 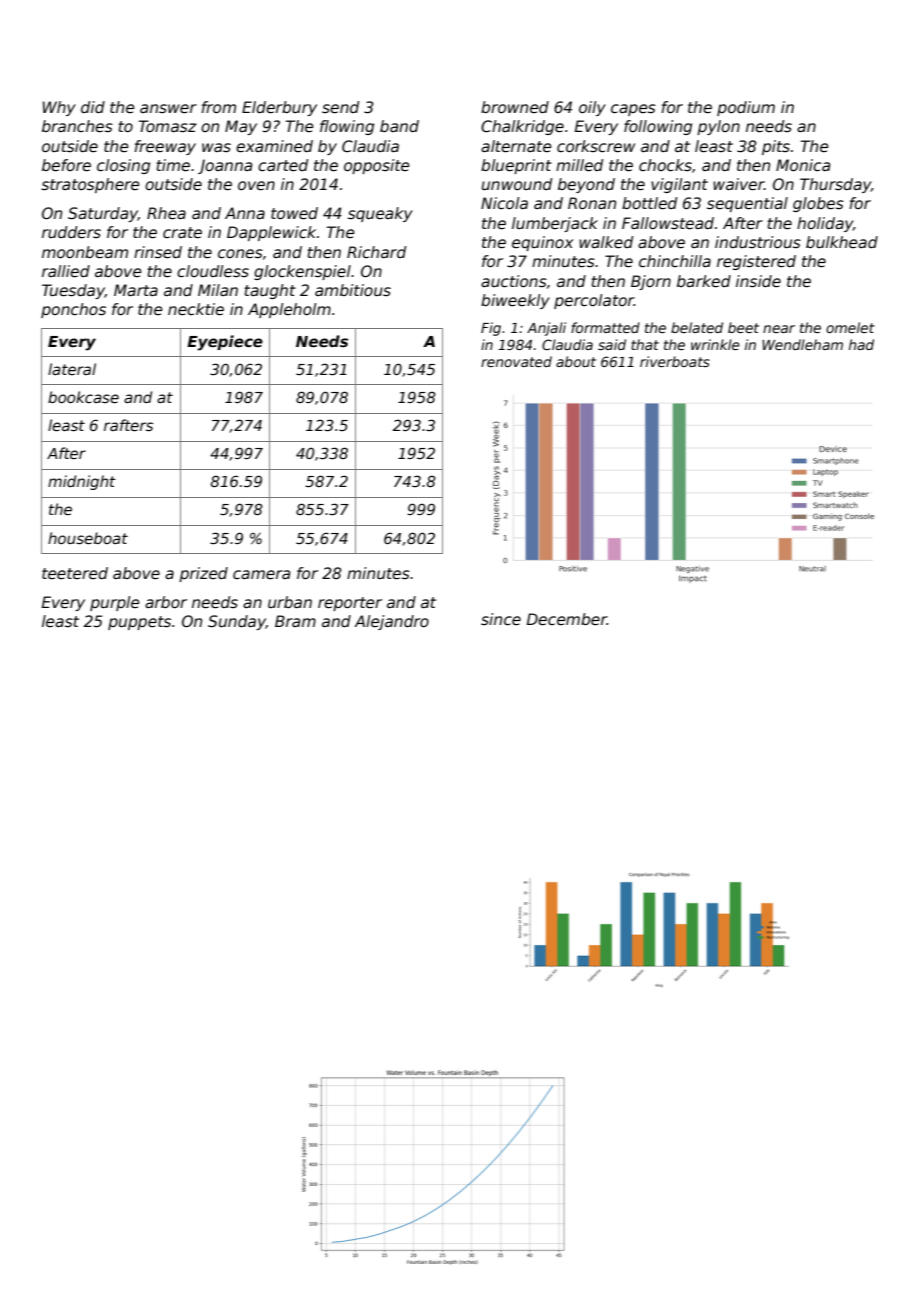 I want to click on holiday, so click(x=825, y=224).
